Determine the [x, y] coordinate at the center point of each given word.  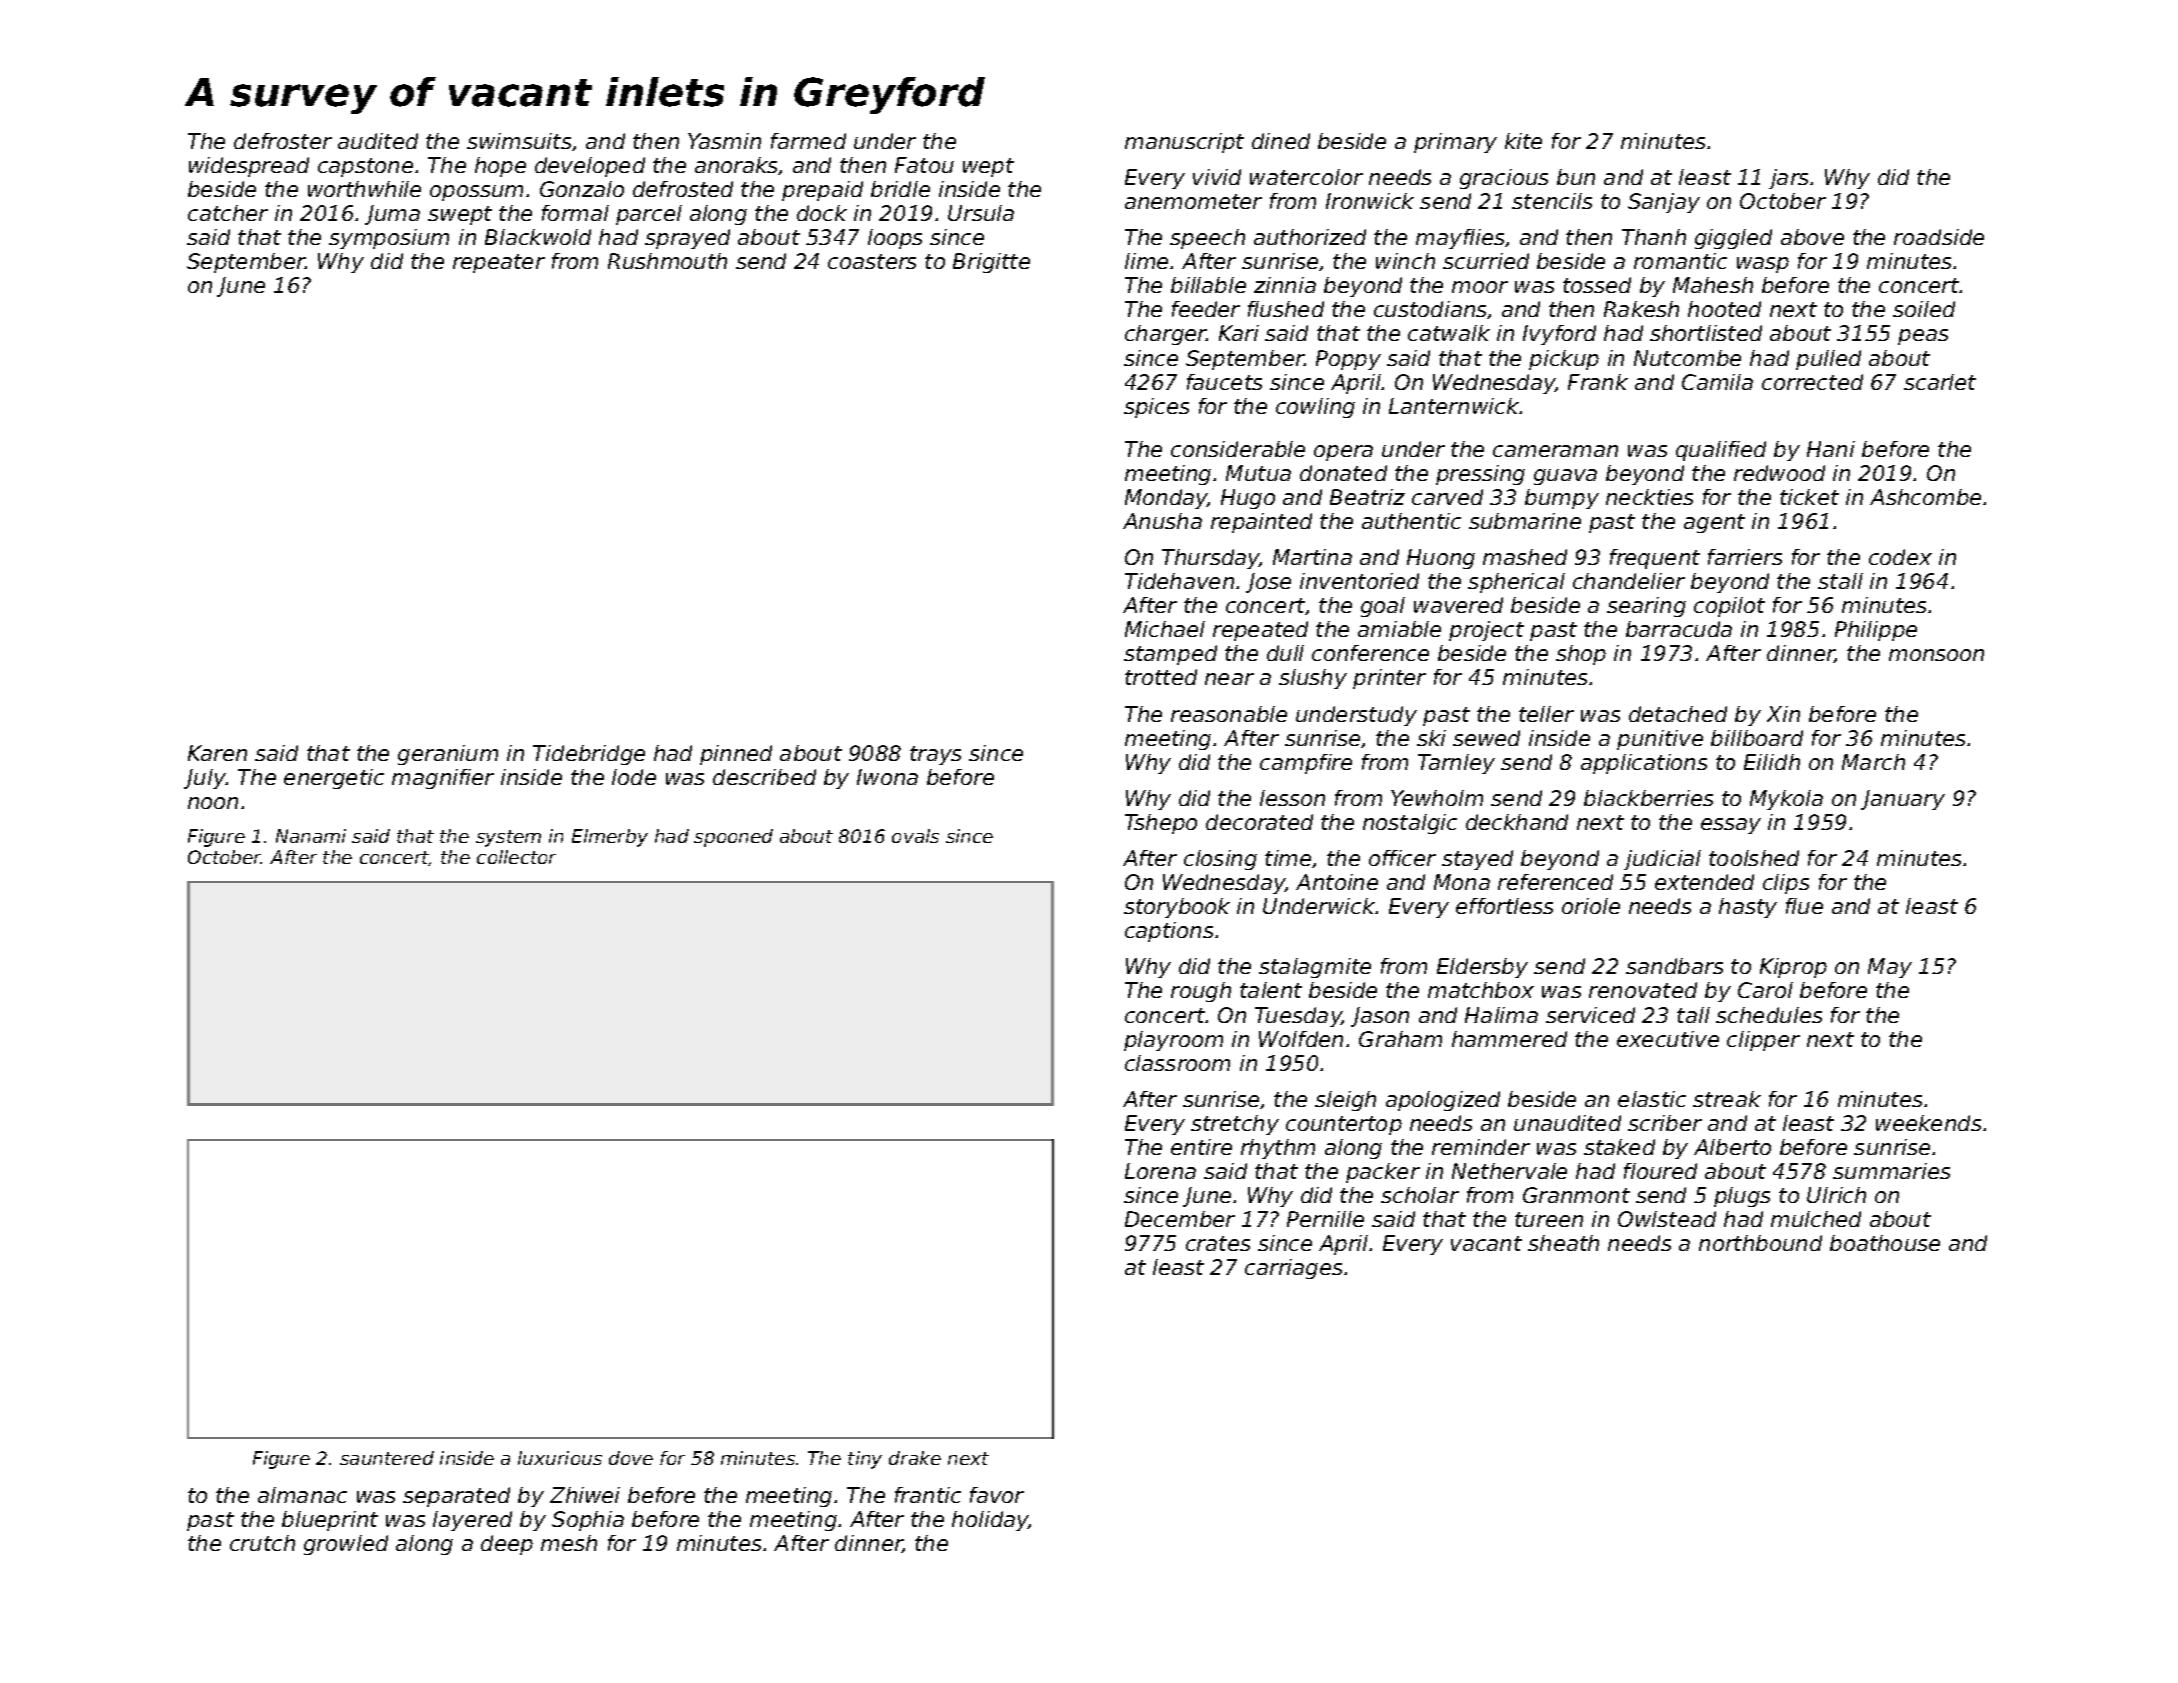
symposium [389, 239]
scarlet [1940, 382]
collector [516, 857]
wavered [1458, 605]
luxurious [560, 1458]
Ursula [981, 213]
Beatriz [1367, 497]
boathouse [1885, 1243]
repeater [499, 263]
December [1180, 1219]
